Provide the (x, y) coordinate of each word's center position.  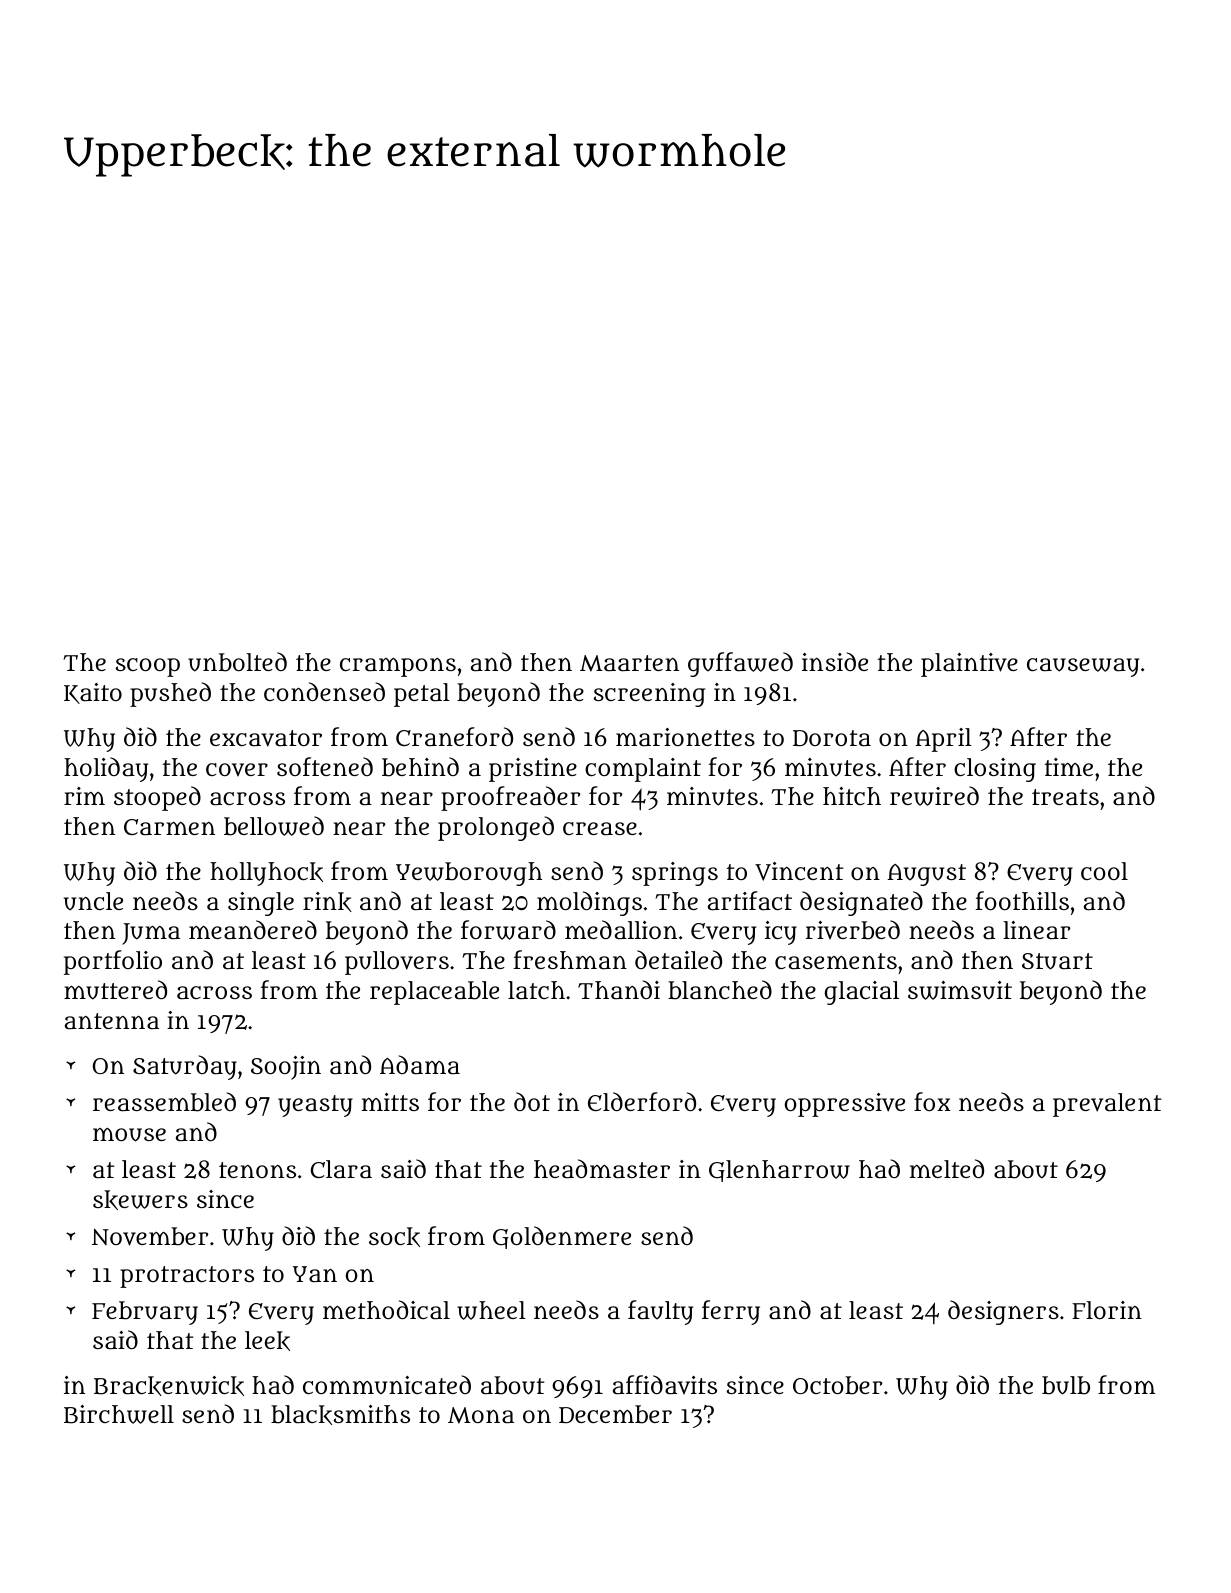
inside (835, 661)
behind (420, 767)
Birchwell (119, 1414)
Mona (481, 1415)
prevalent (1107, 1105)
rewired (934, 796)
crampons (398, 667)
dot (532, 1101)
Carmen (169, 827)
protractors (187, 1277)
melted (947, 1168)
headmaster (602, 1169)
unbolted (237, 662)
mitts (390, 1102)
